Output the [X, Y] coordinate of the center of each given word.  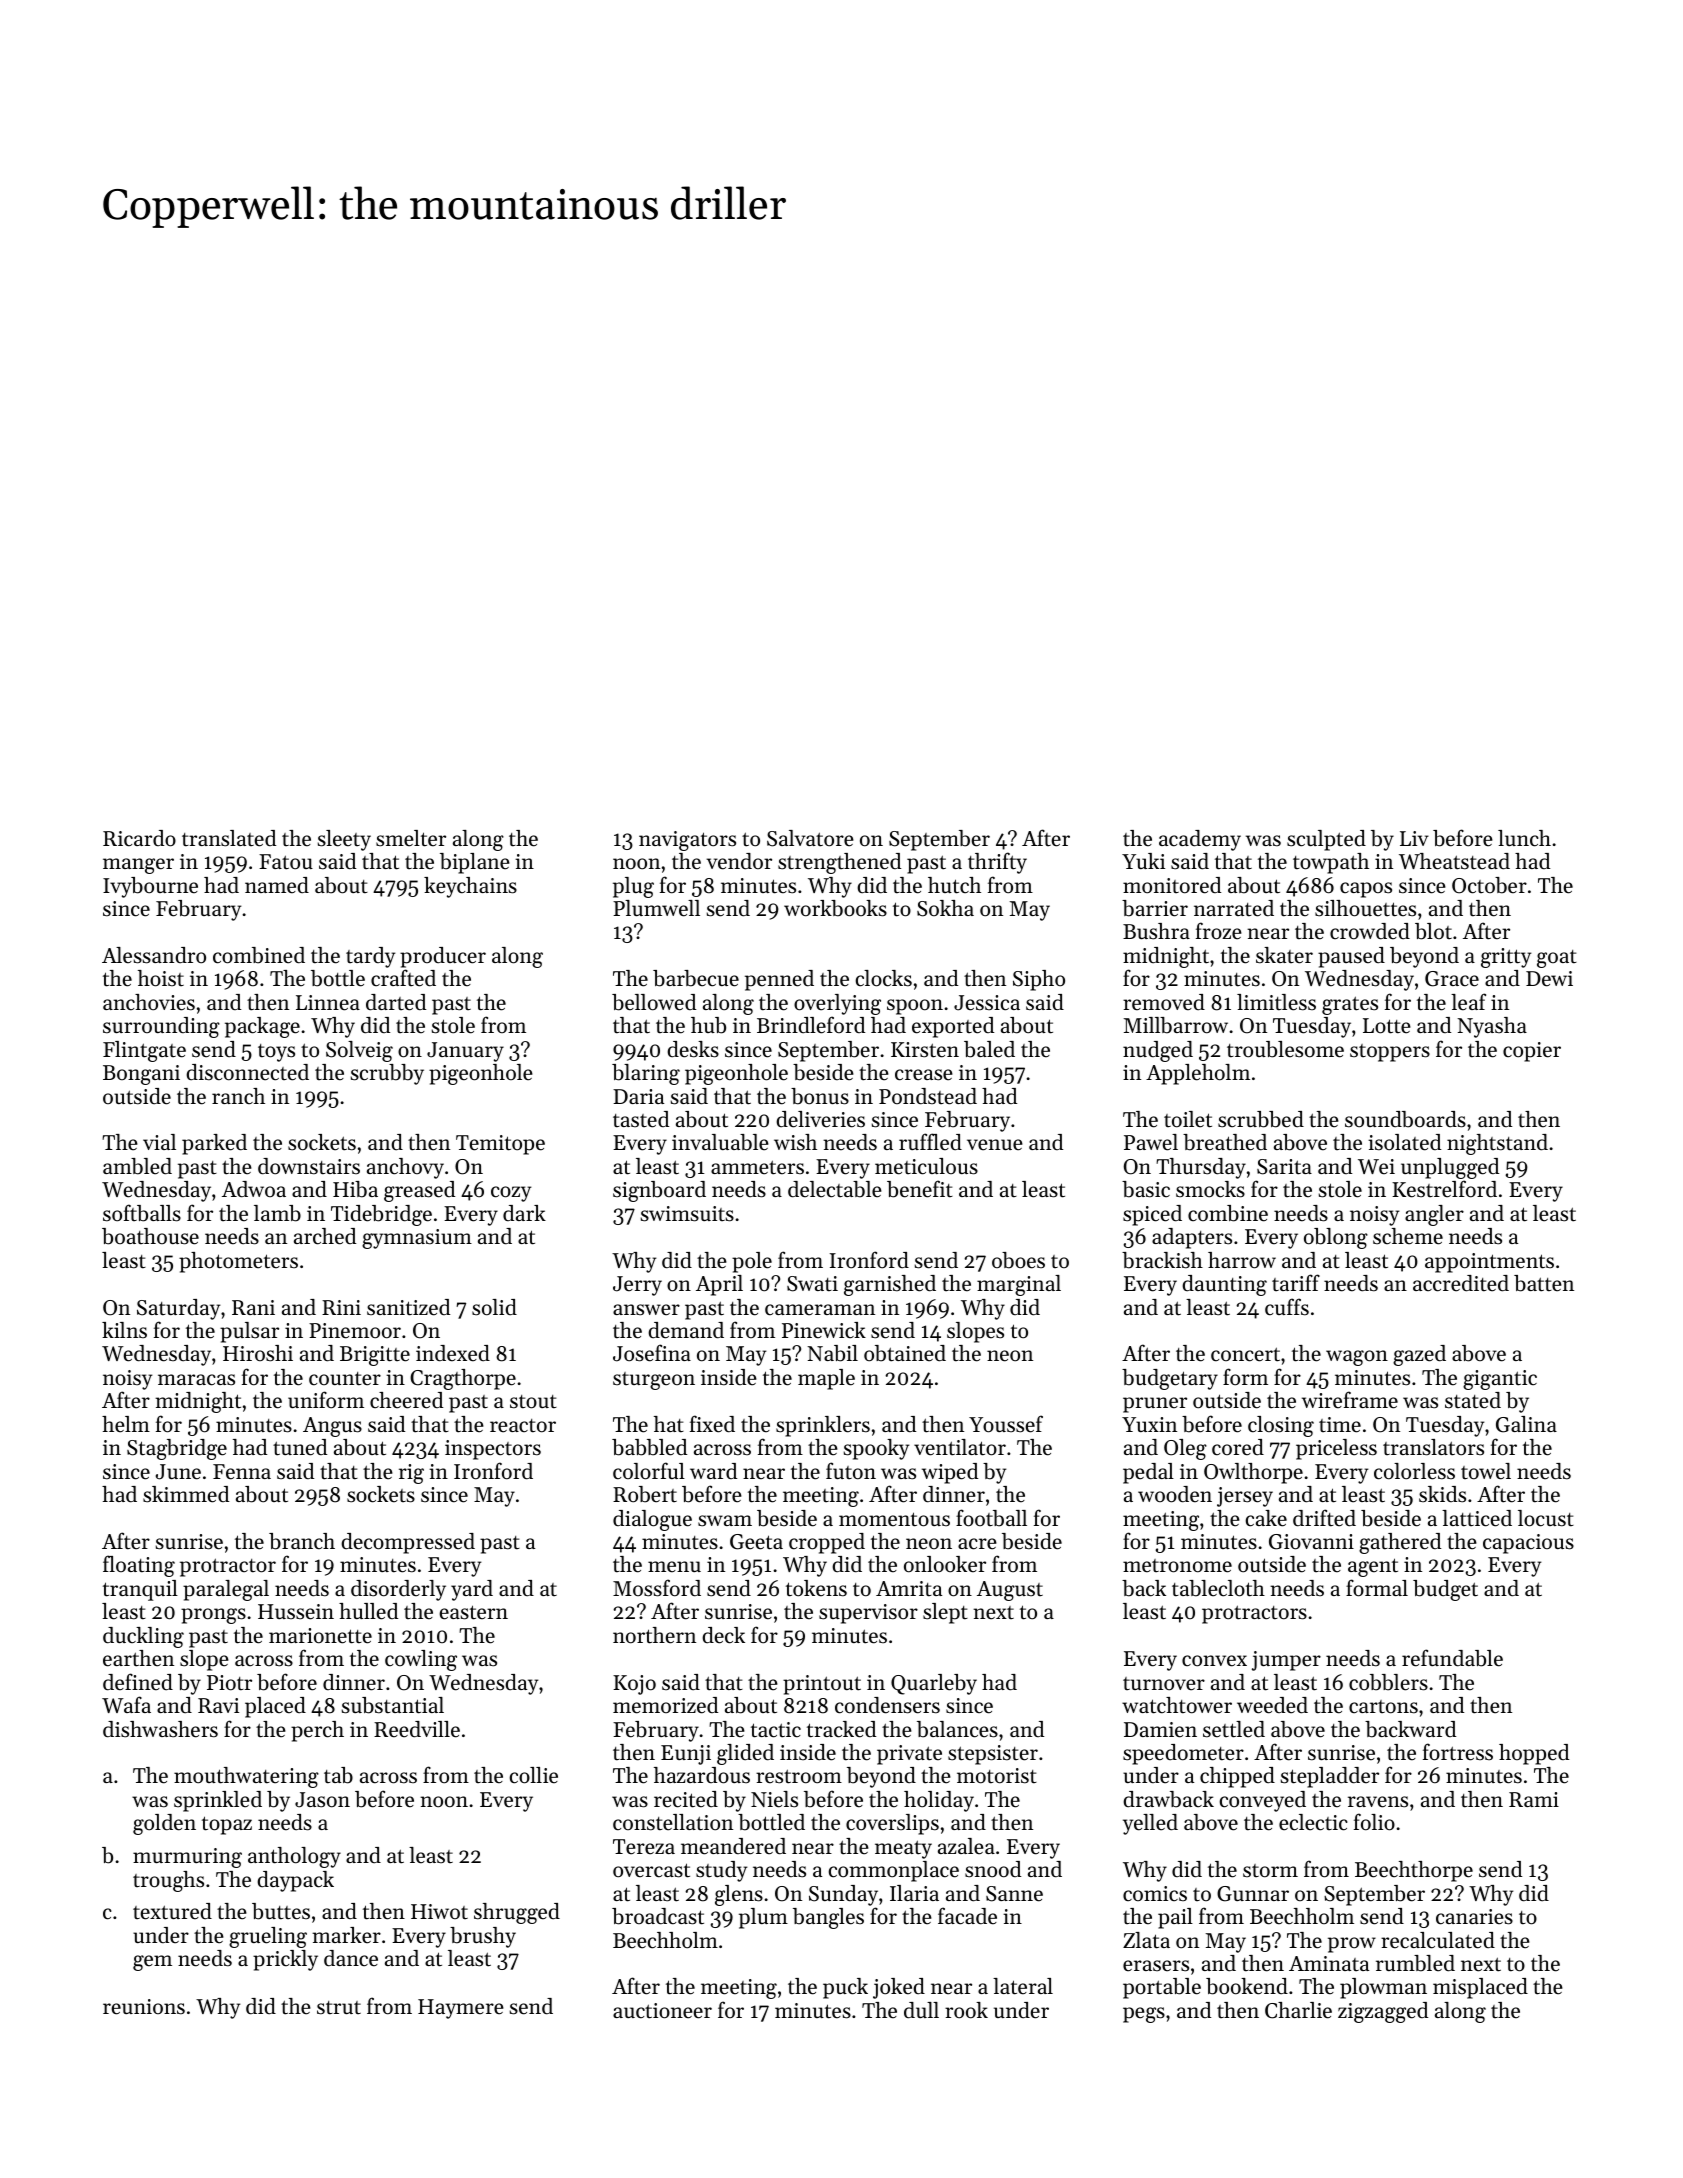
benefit [920, 1189]
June [178, 1472]
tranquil [140, 1590]
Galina [1526, 1424]
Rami [1534, 1799]
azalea [966, 1846]
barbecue [696, 978]
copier [1532, 1052]
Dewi [1549, 979]
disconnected [247, 1072]
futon [851, 1471]
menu [674, 1567]
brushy [483, 1937]
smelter [411, 838]
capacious [1528, 1544]
